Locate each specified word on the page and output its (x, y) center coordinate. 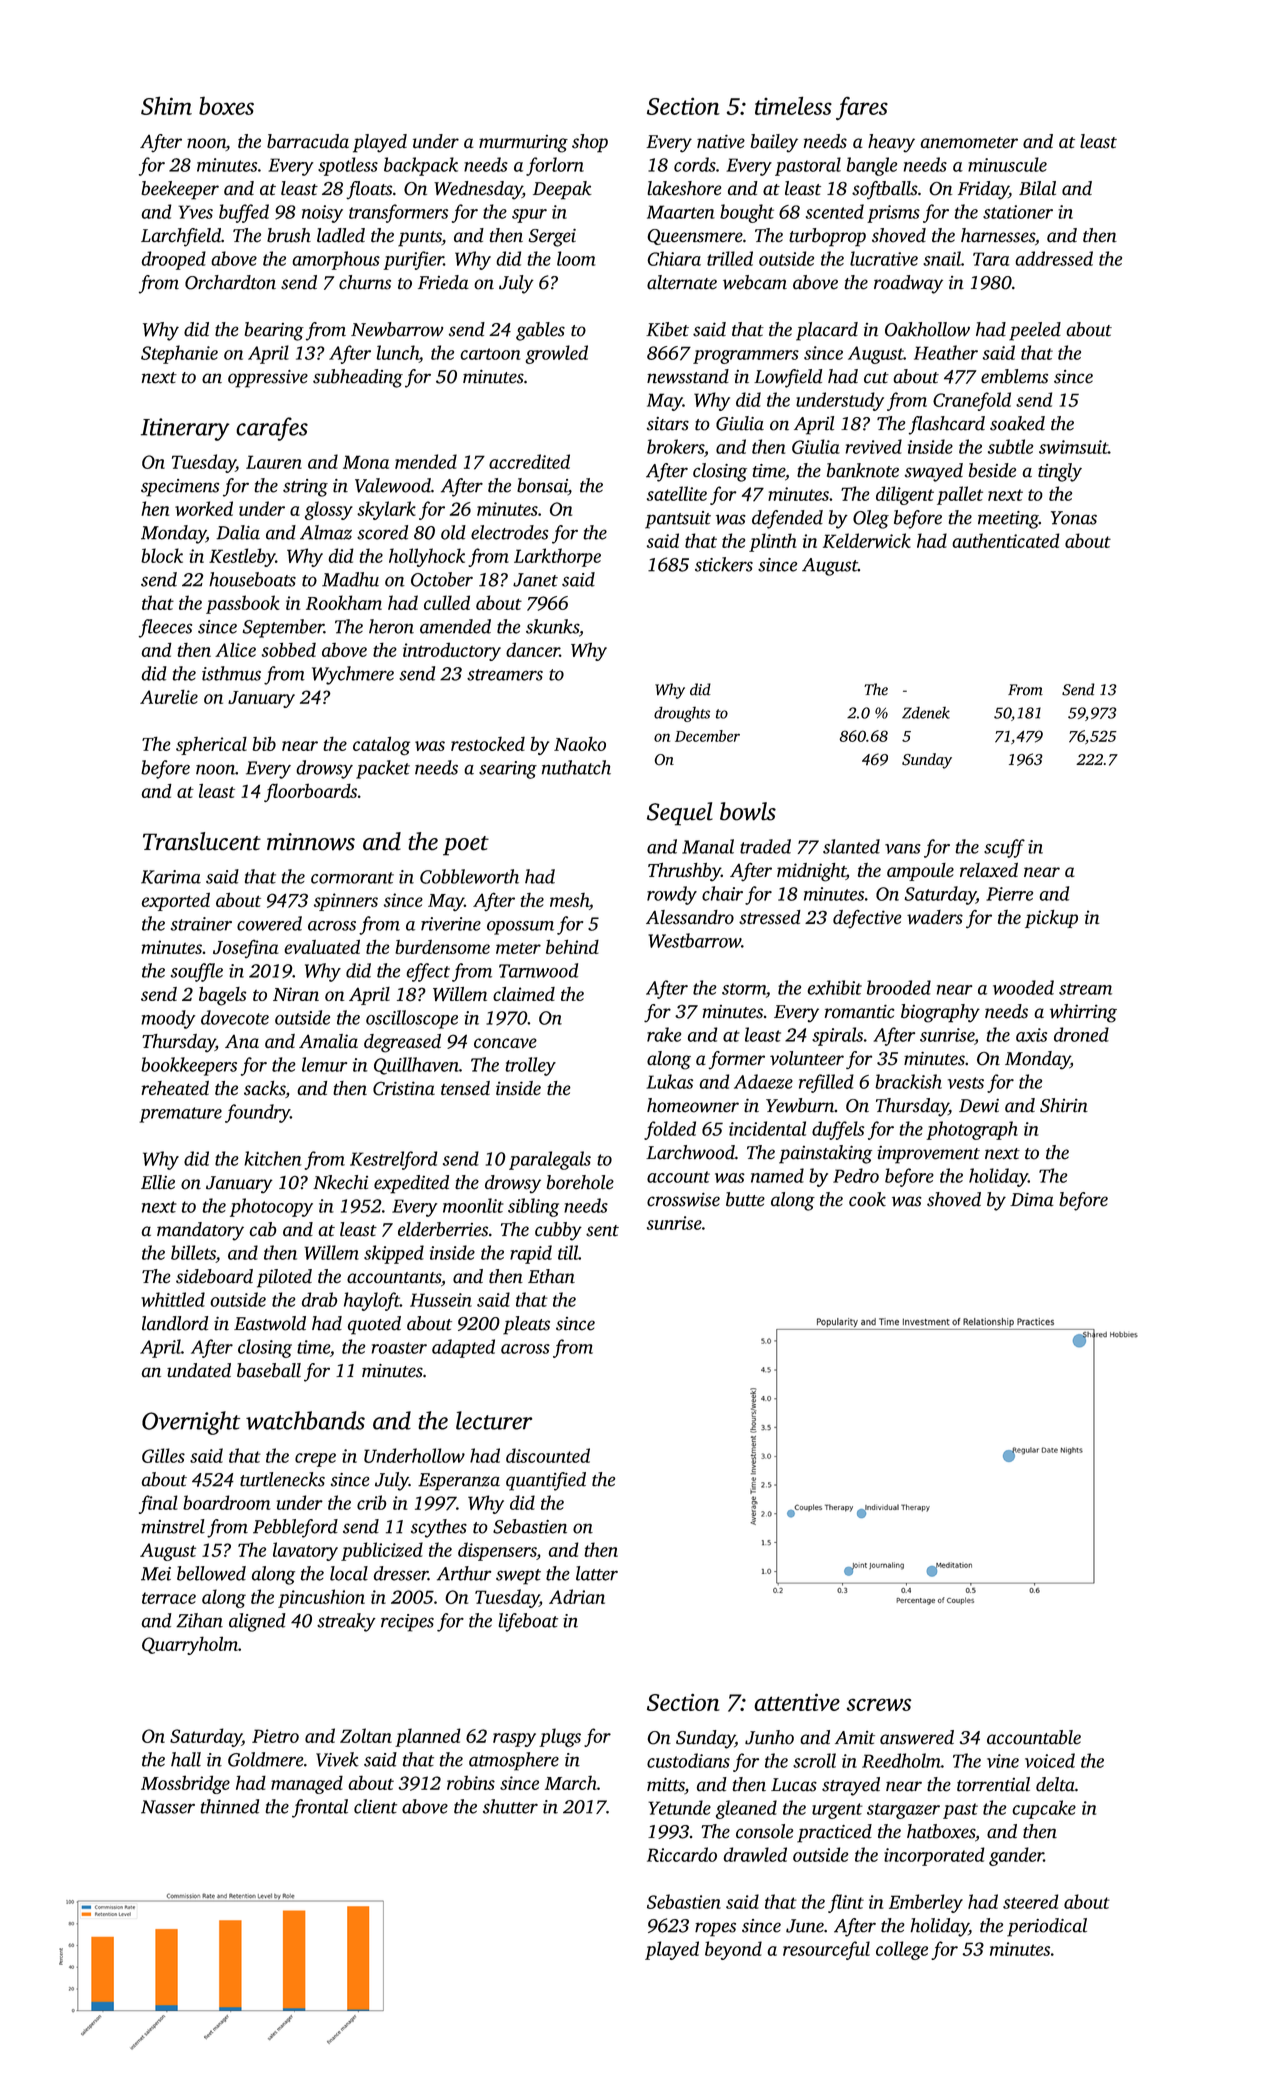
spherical (211, 745)
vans (903, 849)
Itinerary (185, 429)
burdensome (442, 947)
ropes (715, 1929)
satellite (677, 493)
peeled (1035, 331)
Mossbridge (185, 1784)
